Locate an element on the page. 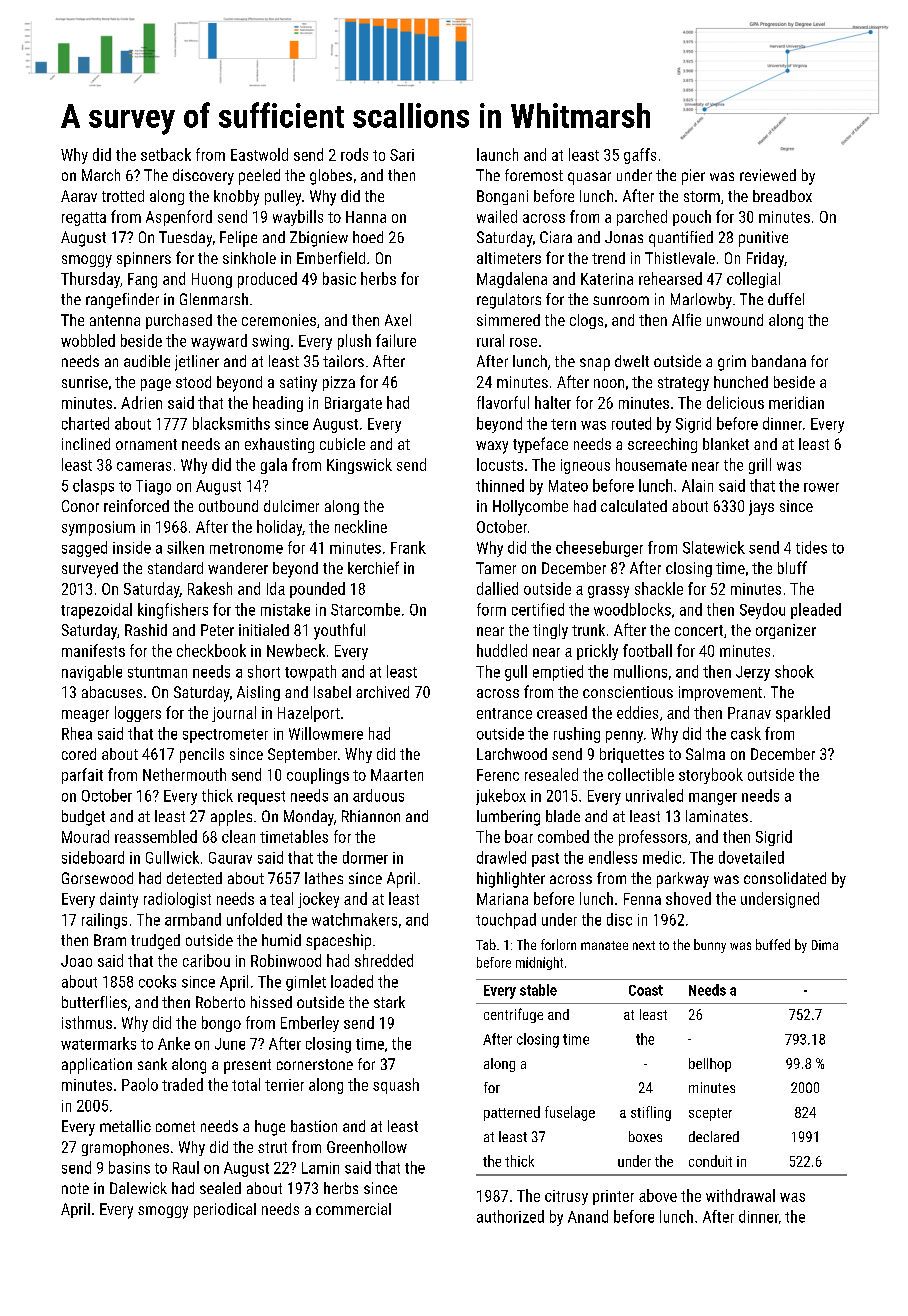 The image size is (908, 1316). Eastwold is located at coordinates (259, 154).
